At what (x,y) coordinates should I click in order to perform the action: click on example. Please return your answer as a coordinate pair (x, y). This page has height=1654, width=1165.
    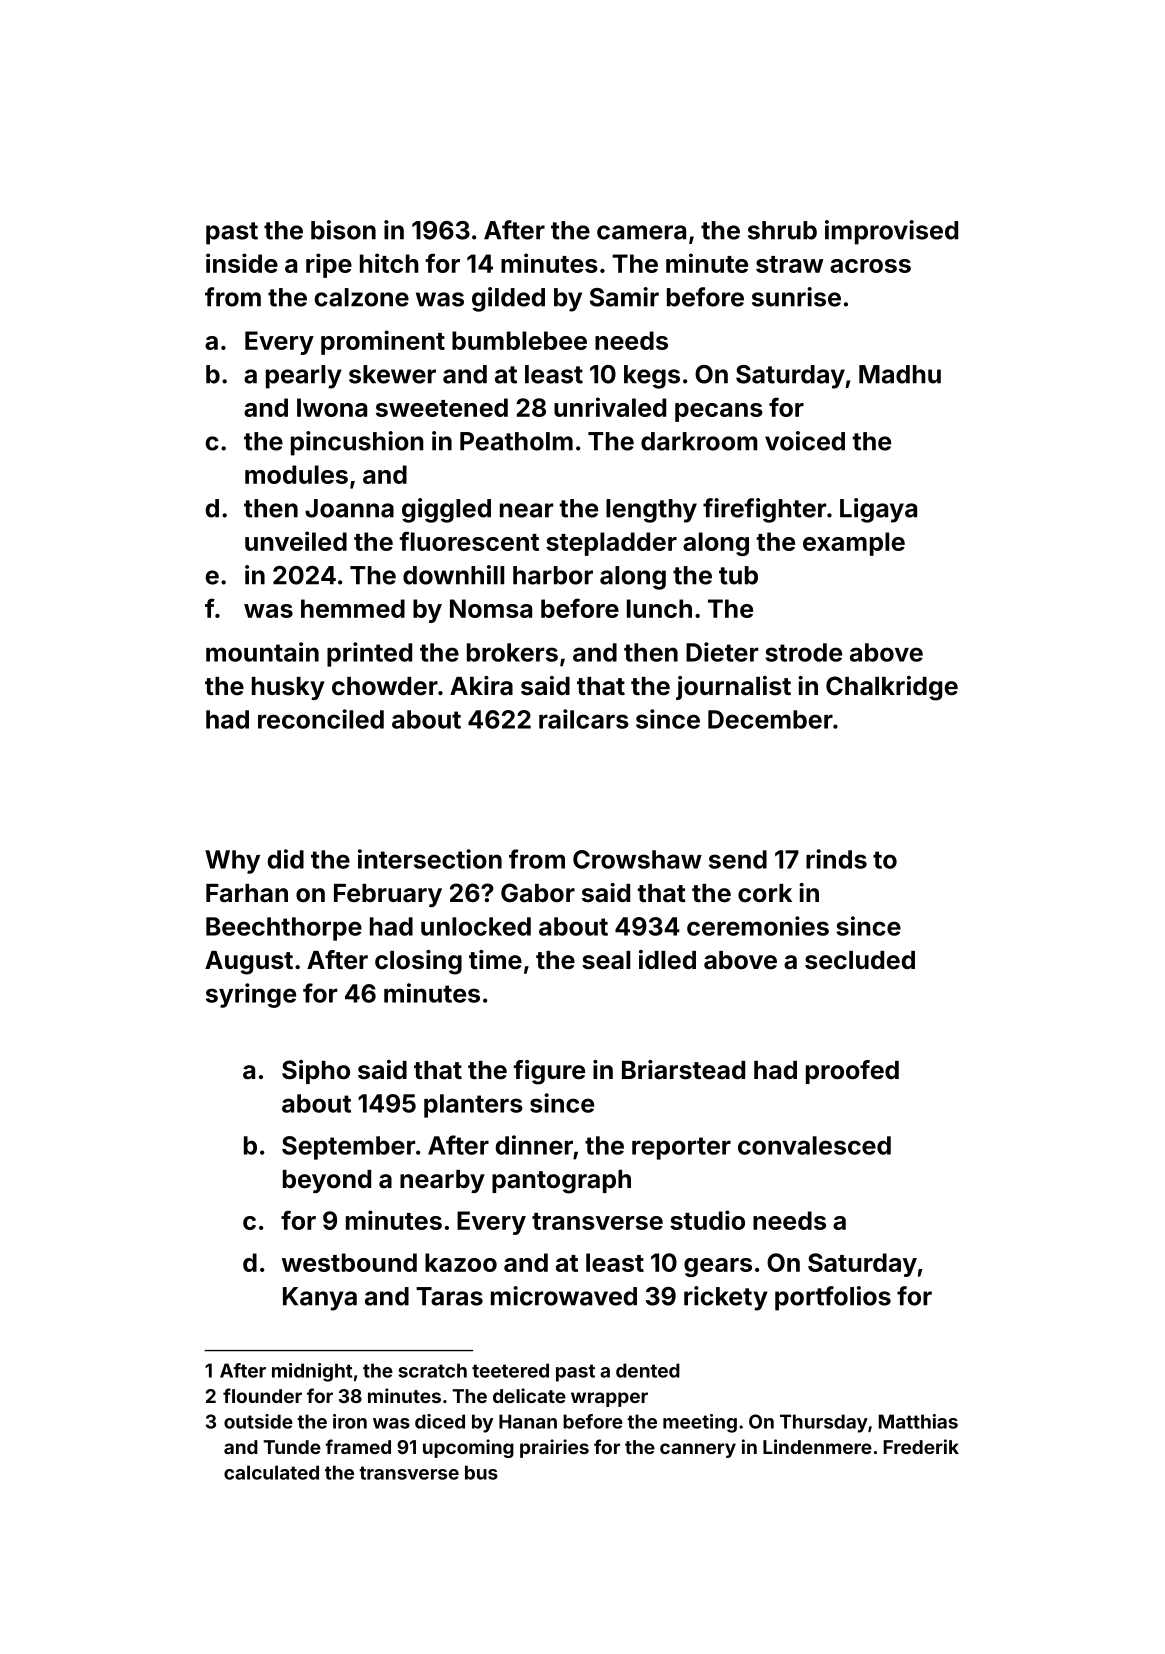
    Looking at the image, I should click on (854, 544).
